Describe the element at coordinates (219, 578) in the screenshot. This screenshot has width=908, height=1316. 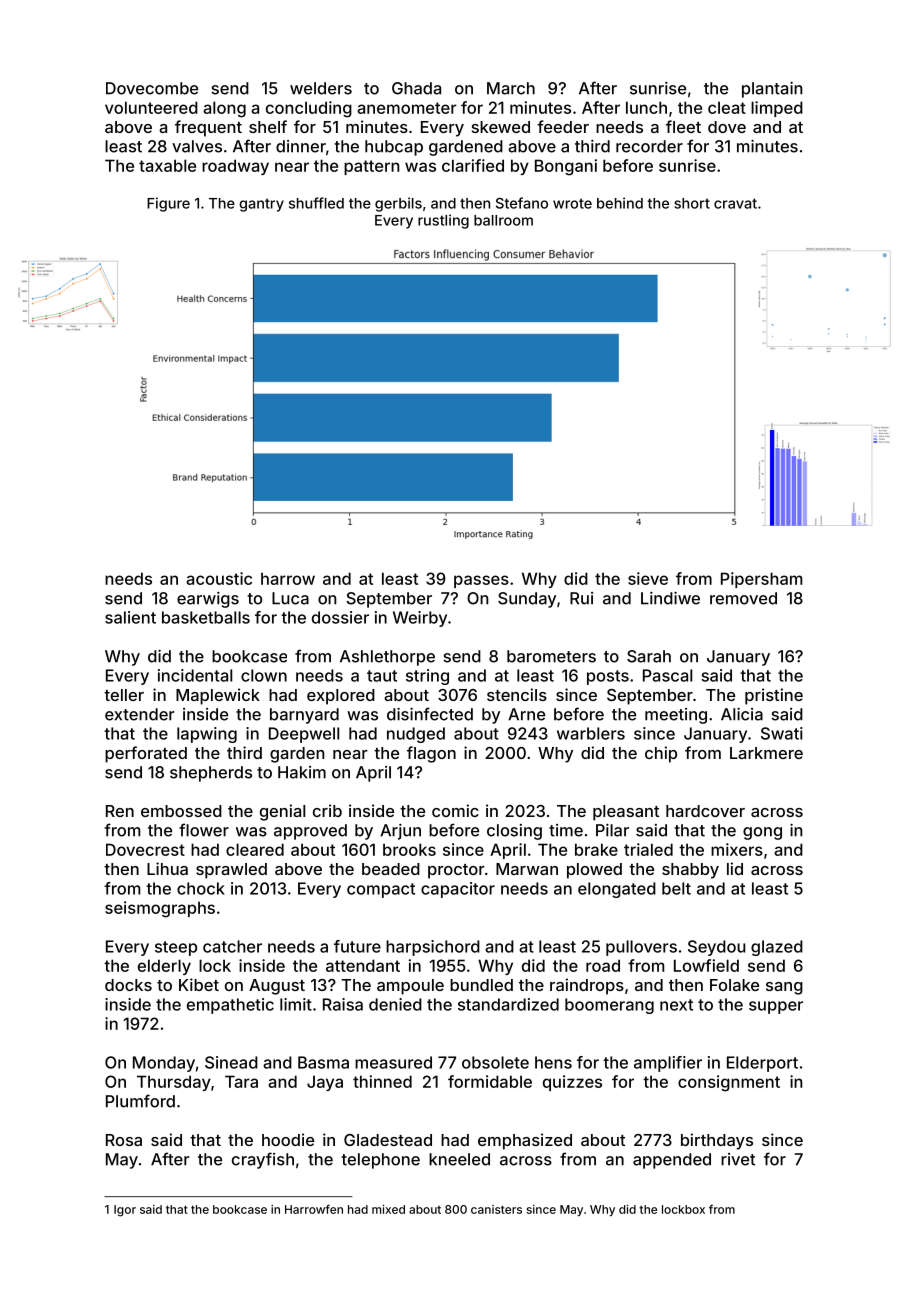
I see `acoustic` at that location.
